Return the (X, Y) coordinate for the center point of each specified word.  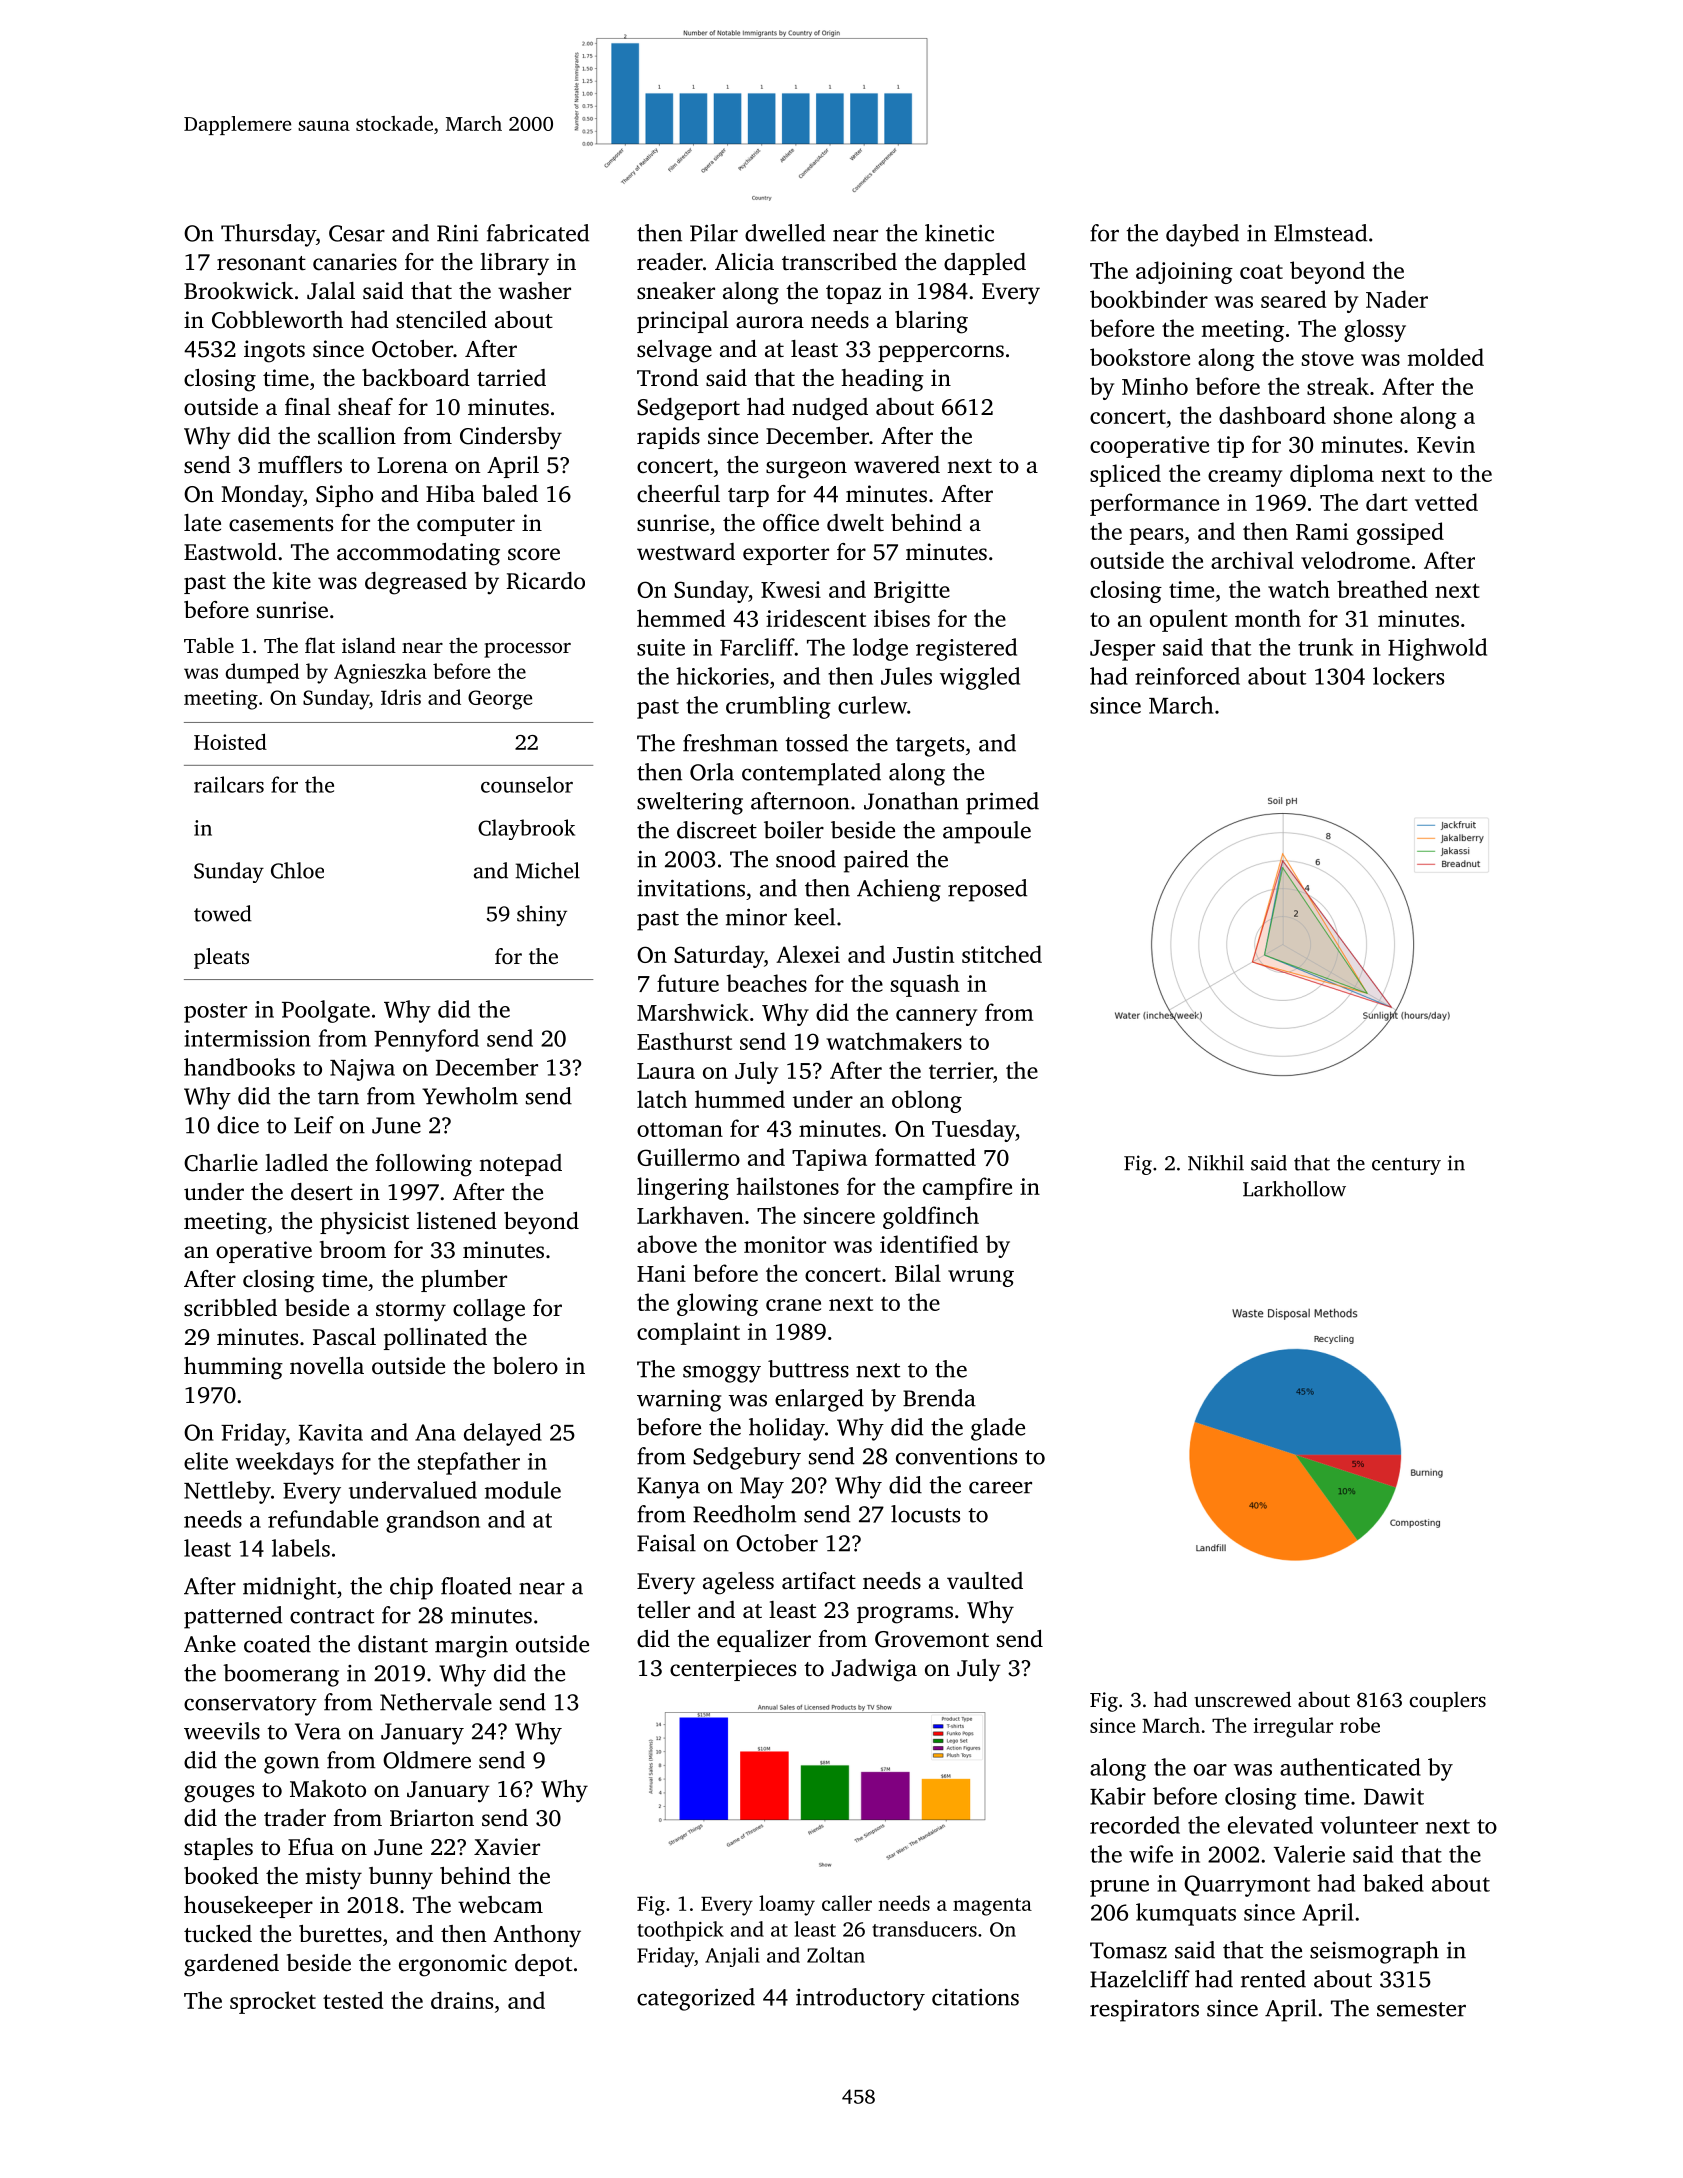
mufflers (300, 465)
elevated (1270, 1825)
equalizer (764, 1641)
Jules (906, 676)
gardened (231, 1965)
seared (1293, 299)
